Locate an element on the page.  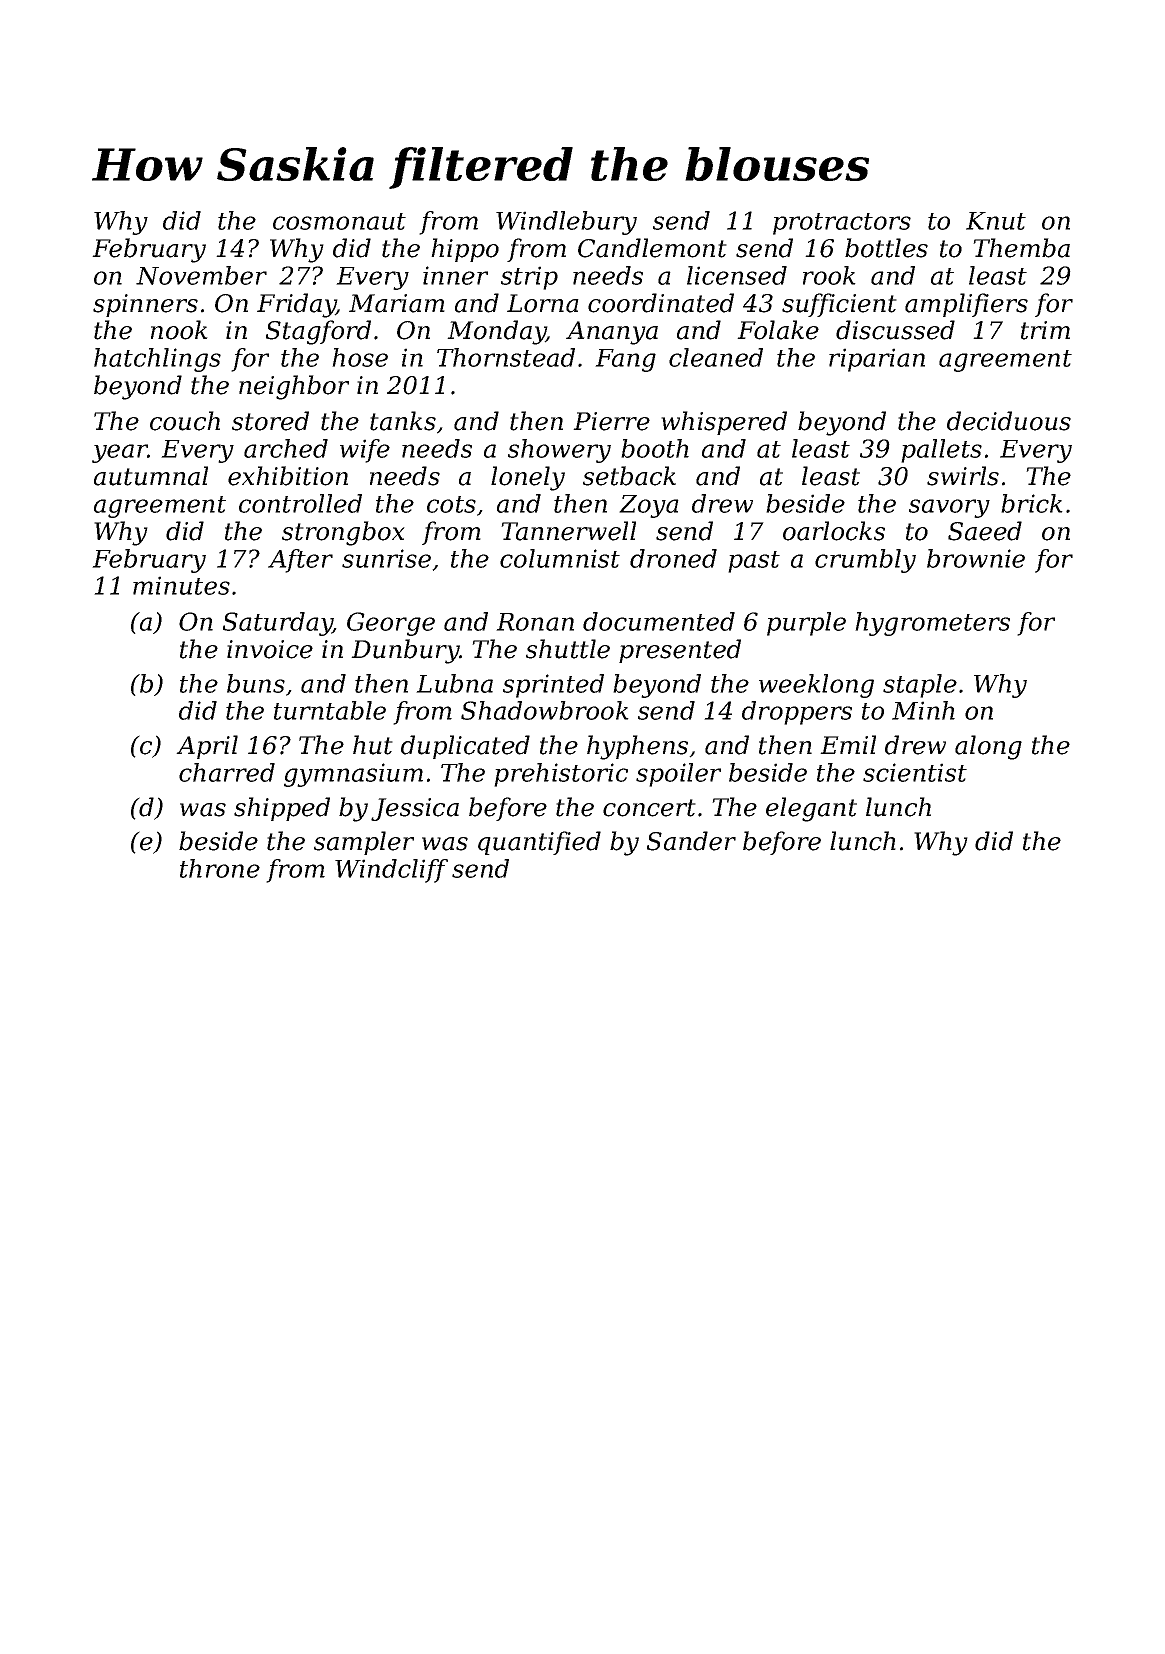
charred is located at coordinates (227, 772).
